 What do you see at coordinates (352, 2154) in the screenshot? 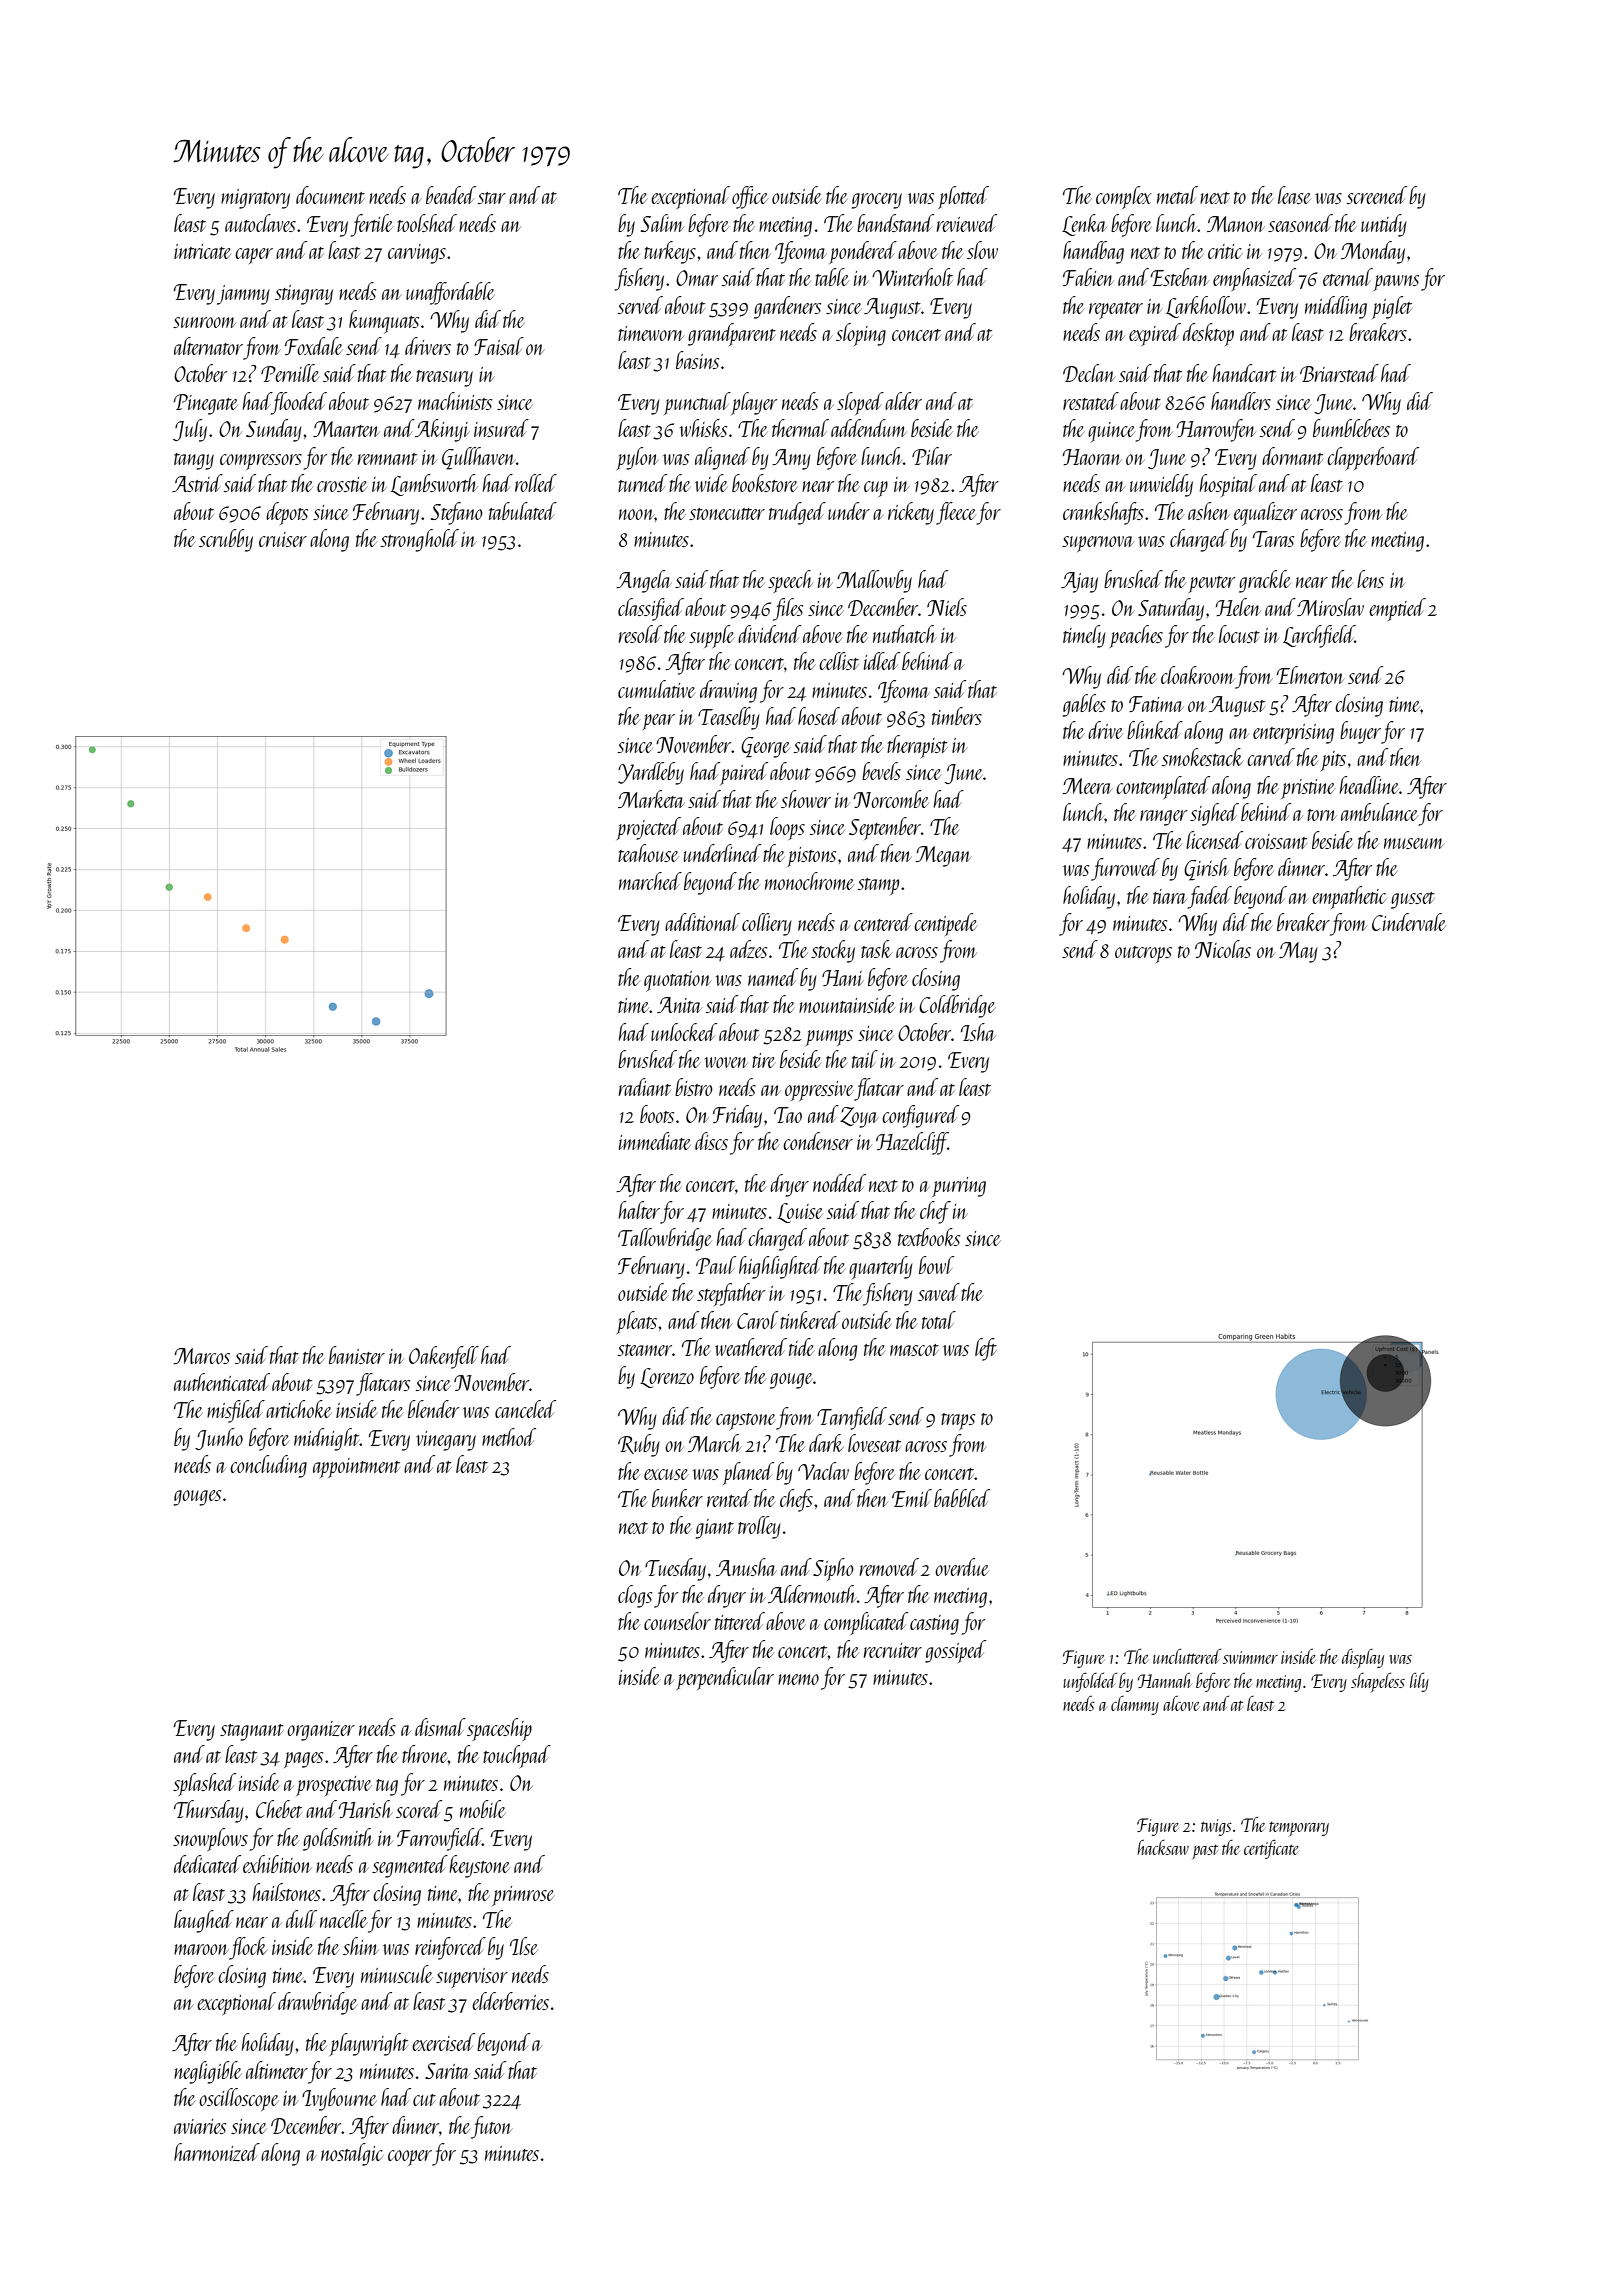
I see `nostalgic` at bounding box center [352, 2154].
